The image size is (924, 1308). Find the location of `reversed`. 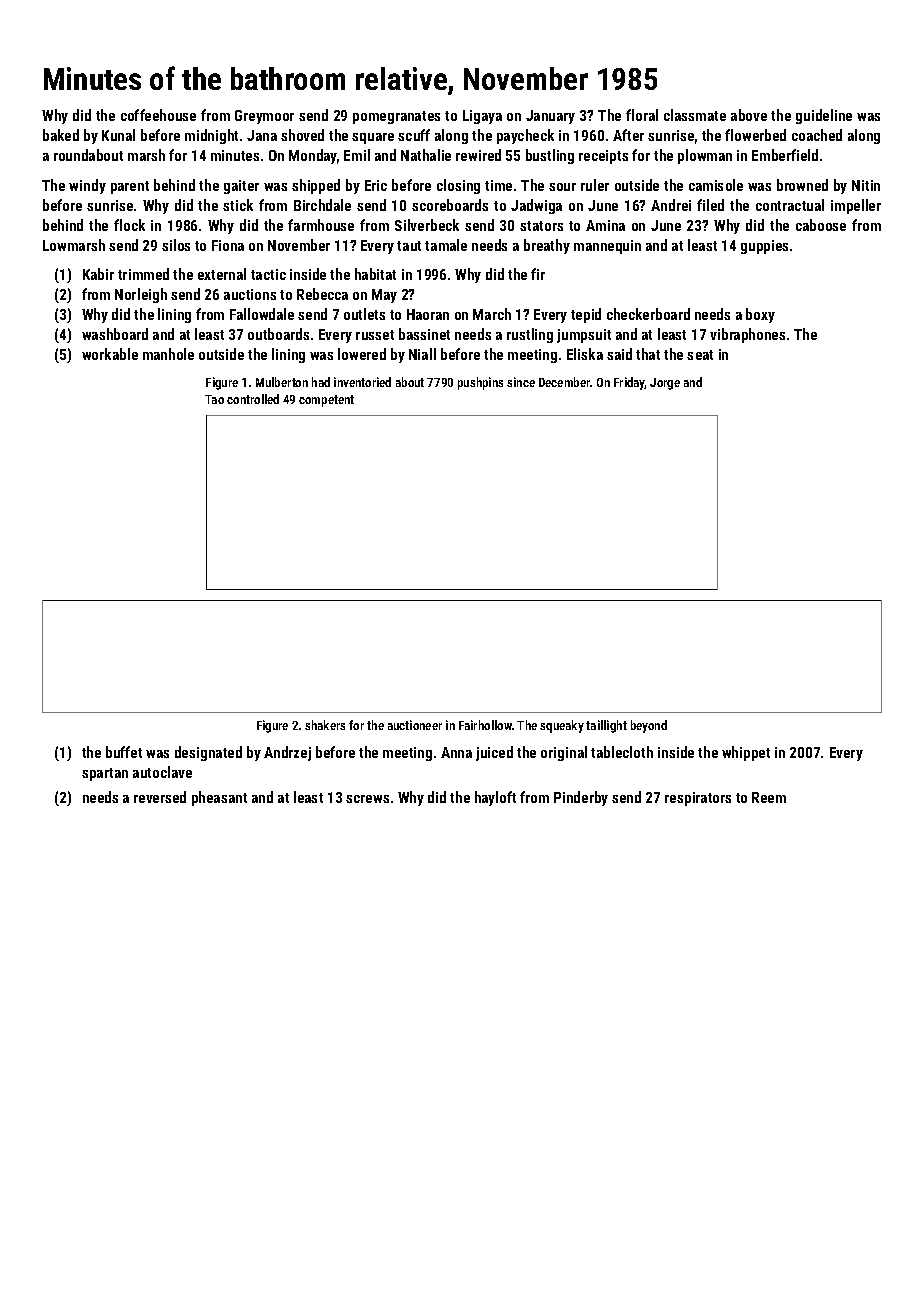

reversed is located at coordinates (160, 797).
